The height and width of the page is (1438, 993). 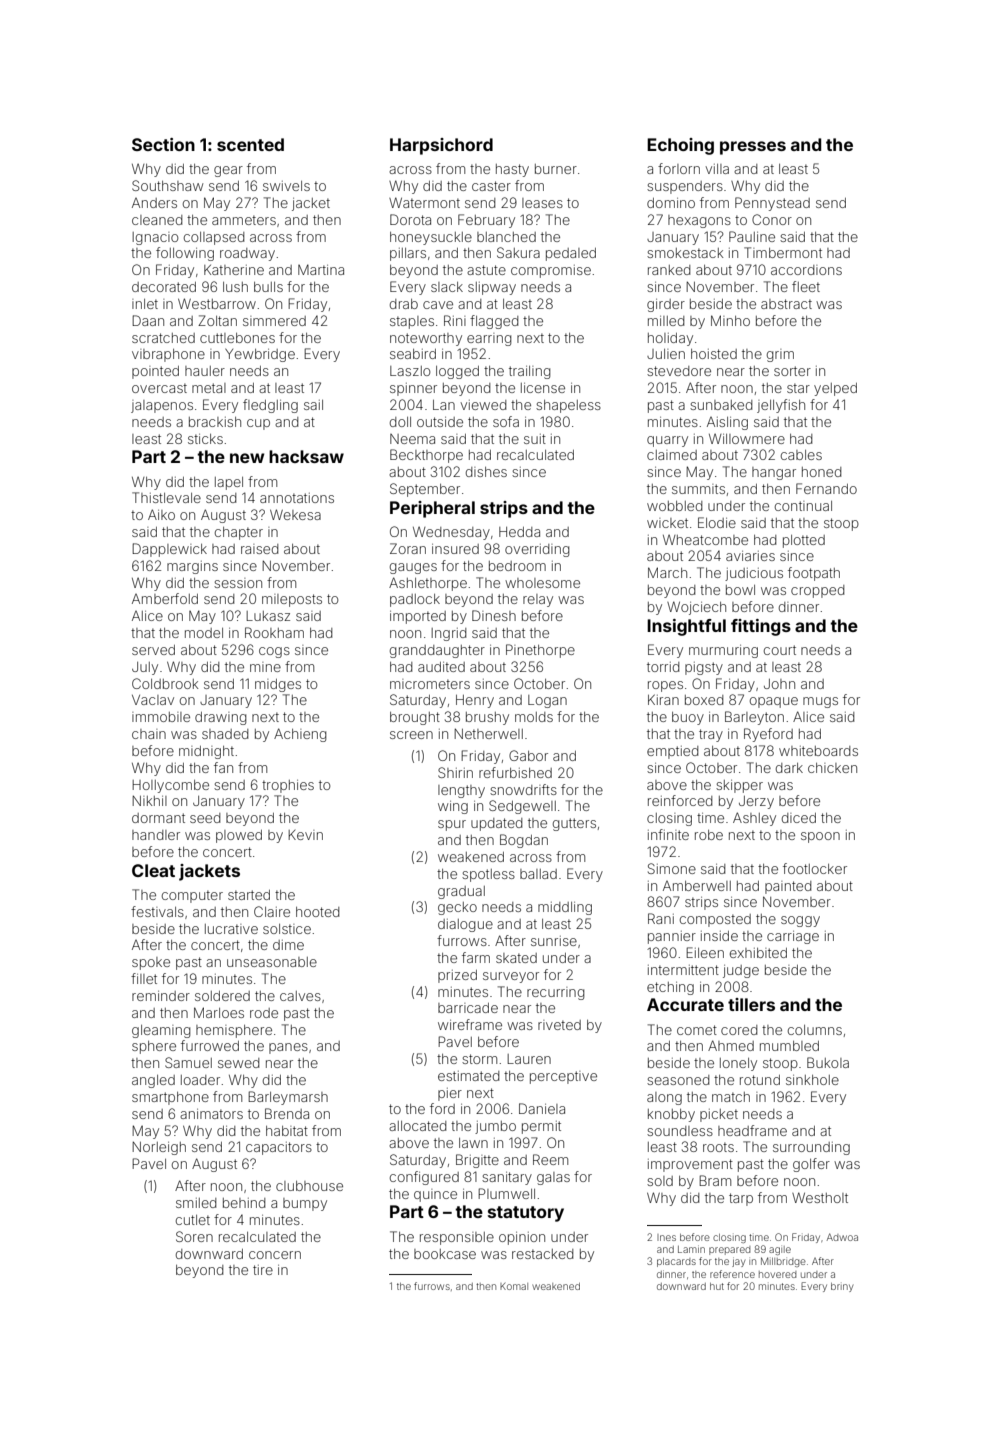 What do you see at coordinates (165, 598) in the page?
I see `Amberfold` at bounding box center [165, 598].
